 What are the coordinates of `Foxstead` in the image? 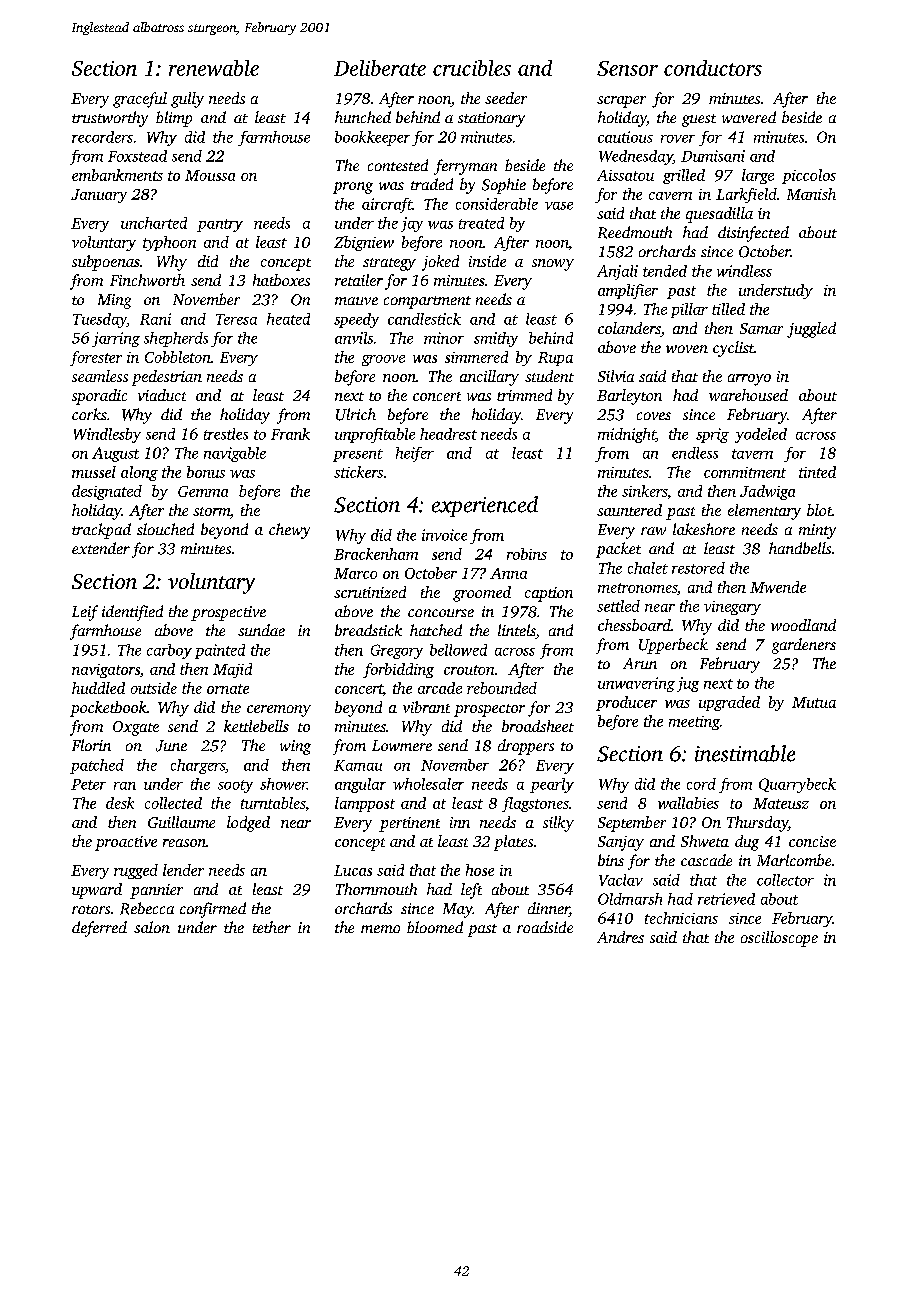 It's located at (137, 156).
